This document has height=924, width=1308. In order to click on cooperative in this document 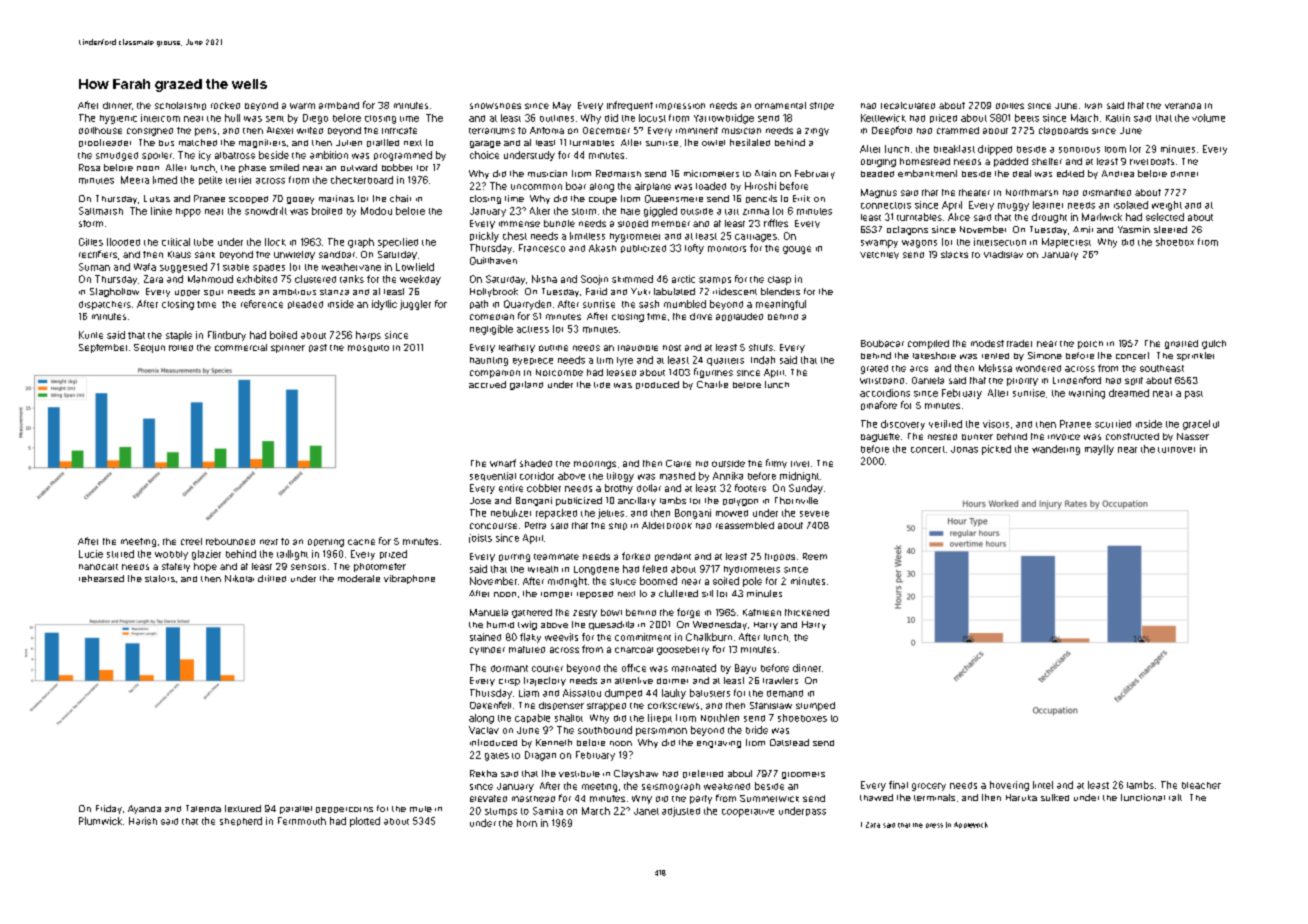, I will do `click(748, 813)`.
